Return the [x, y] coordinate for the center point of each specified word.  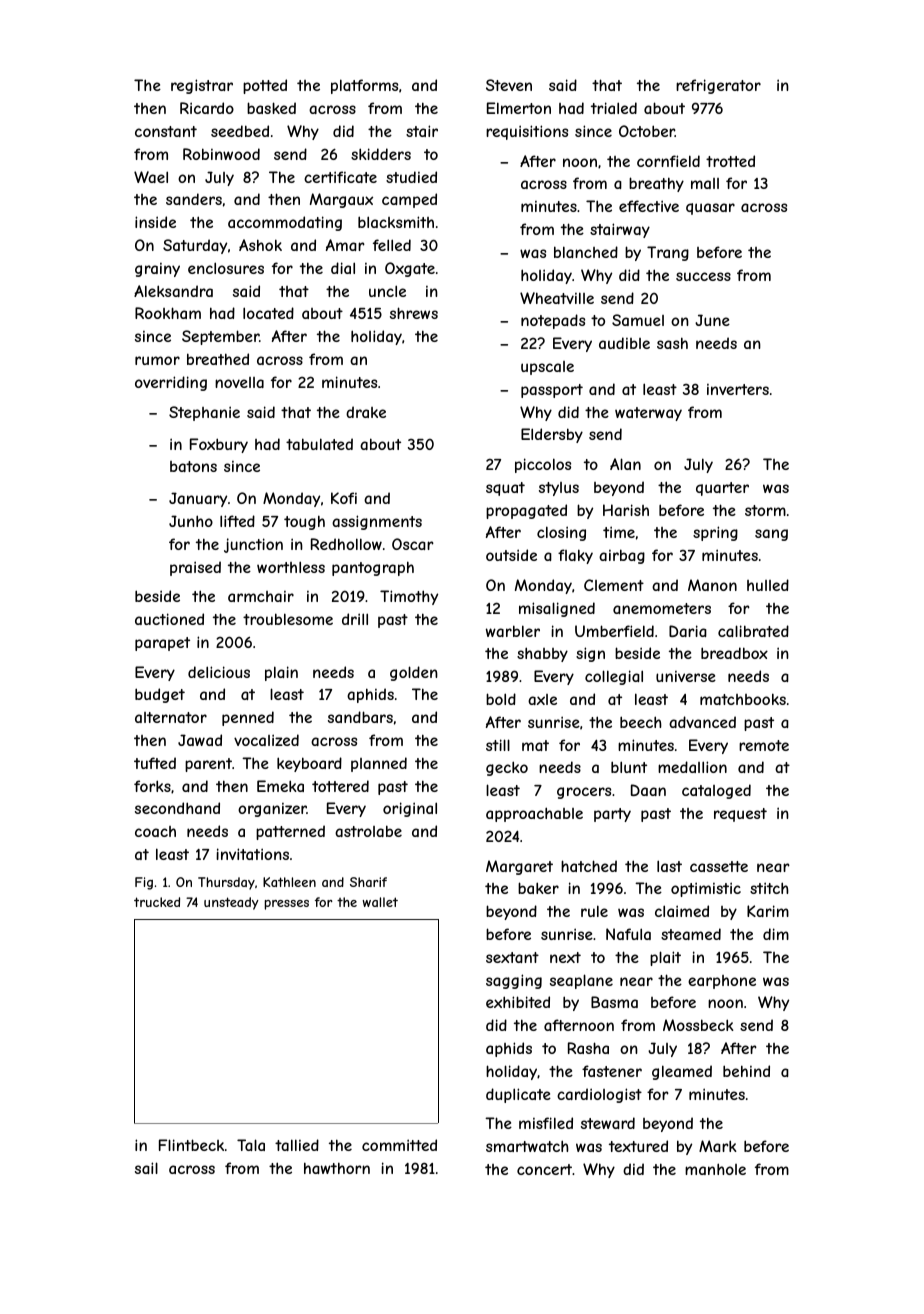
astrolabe [368, 831]
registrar [202, 86]
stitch [769, 888]
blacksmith [396, 222]
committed [399, 1145]
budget [160, 695]
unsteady [231, 903]
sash [672, 343]
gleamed [682, 1072]
